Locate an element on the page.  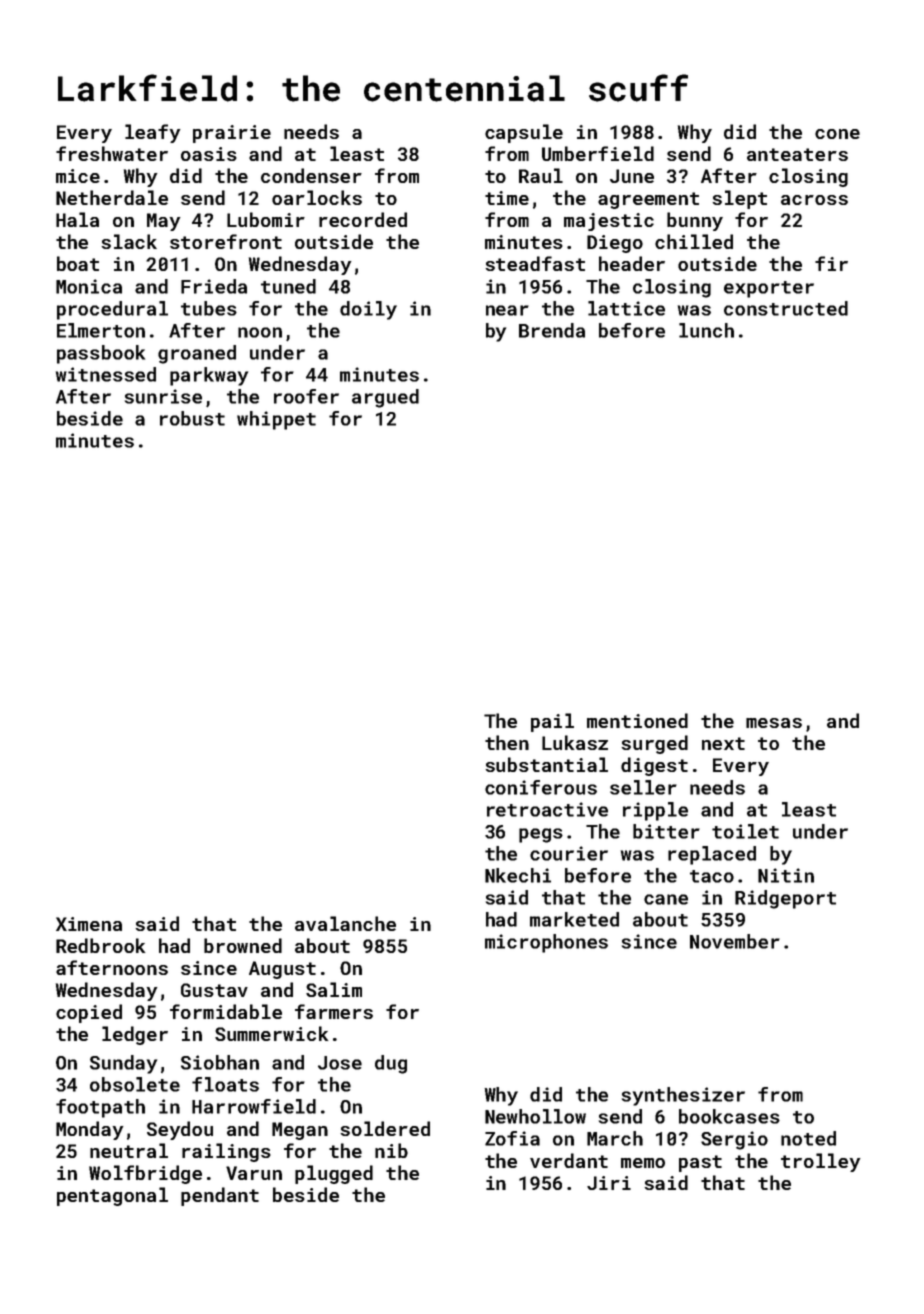
robust is located at coordinates (192, 418).
